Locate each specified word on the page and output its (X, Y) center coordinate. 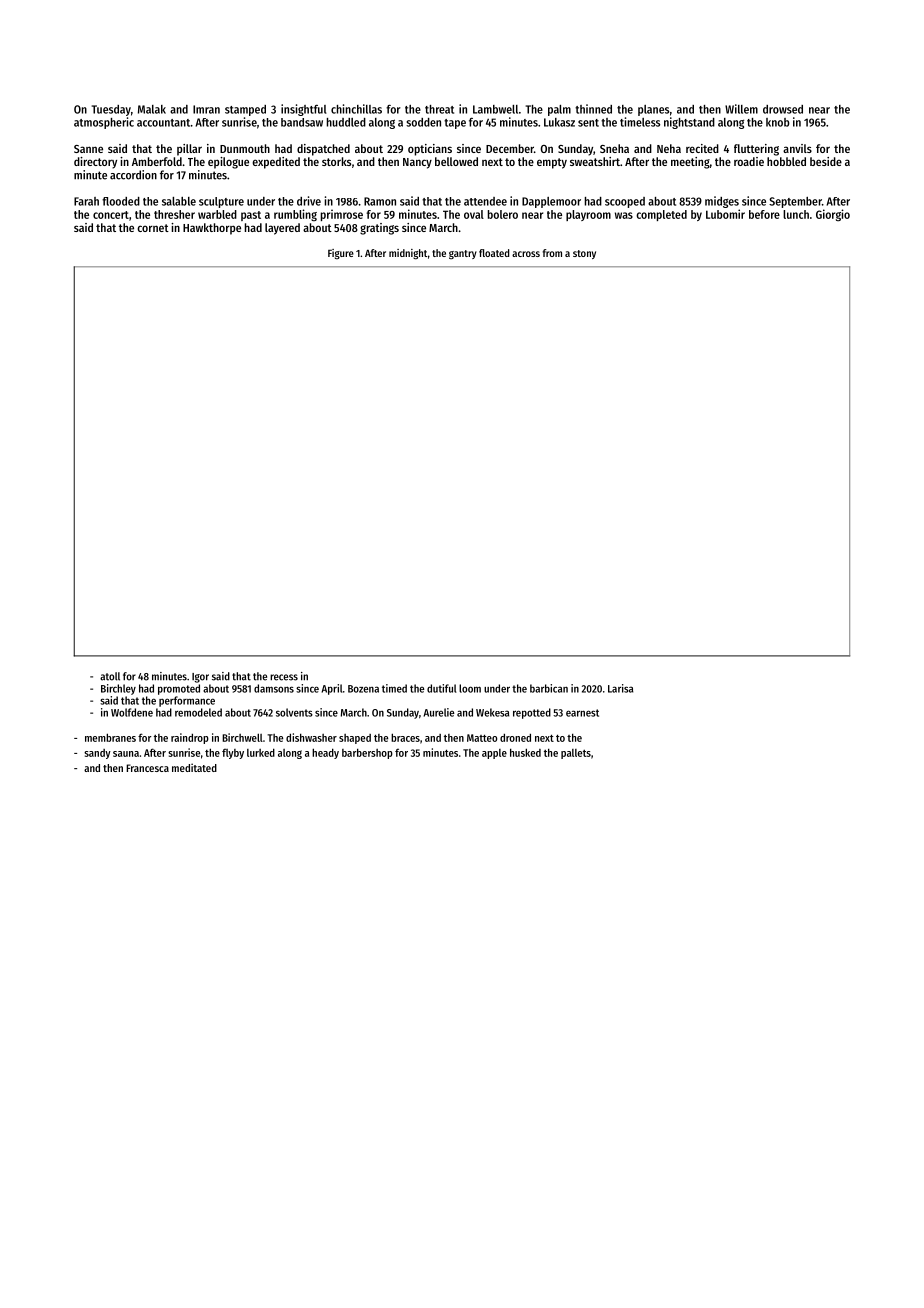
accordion (133, 175)
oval (474, 214)
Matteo (482, 738)
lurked (261, 752)
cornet (153, 228)
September (795, 202)
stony (584, 254)
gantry (463, 254)
